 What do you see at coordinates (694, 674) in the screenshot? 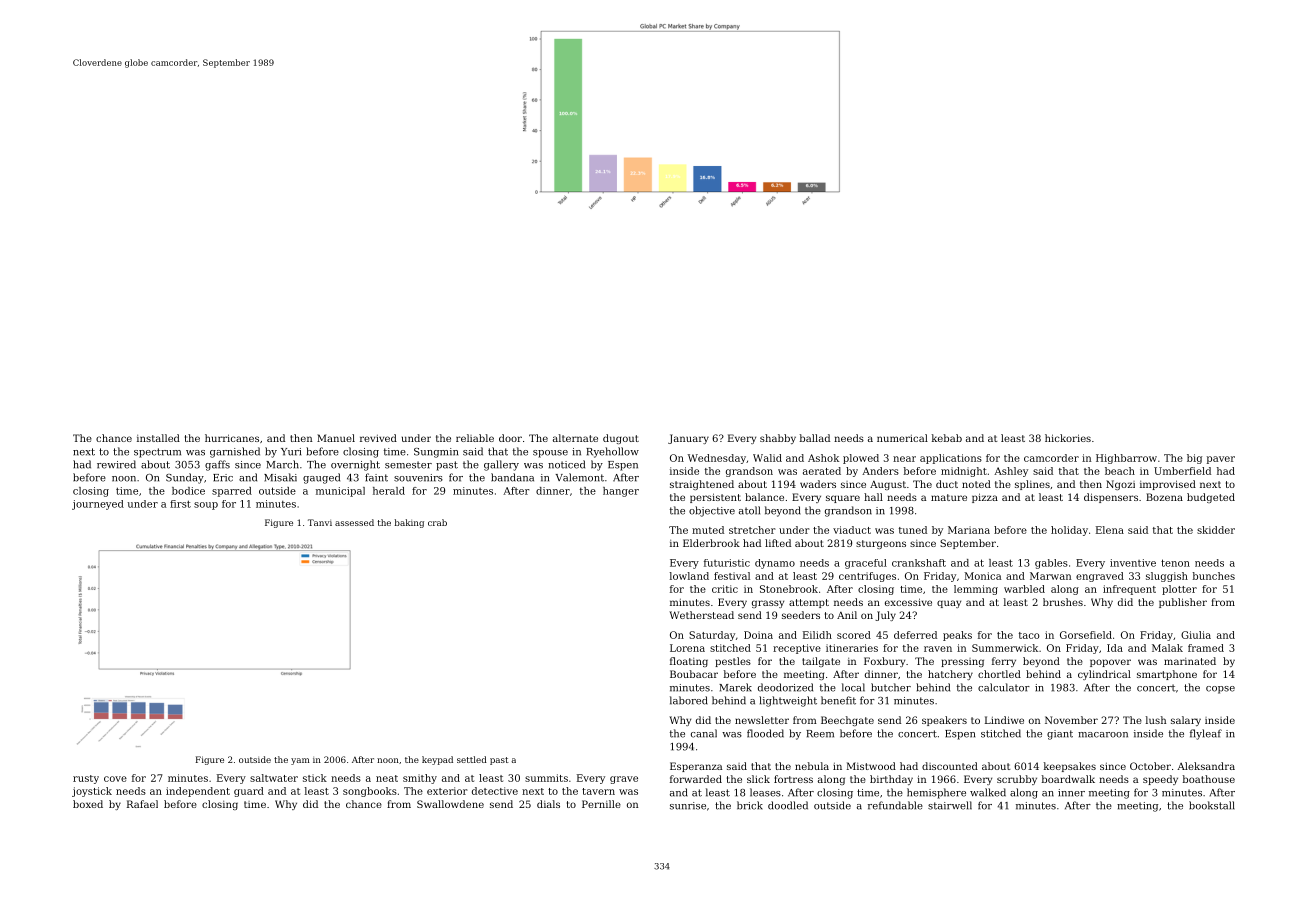
I see `Boubacar` at bounding box center [694, 674].
